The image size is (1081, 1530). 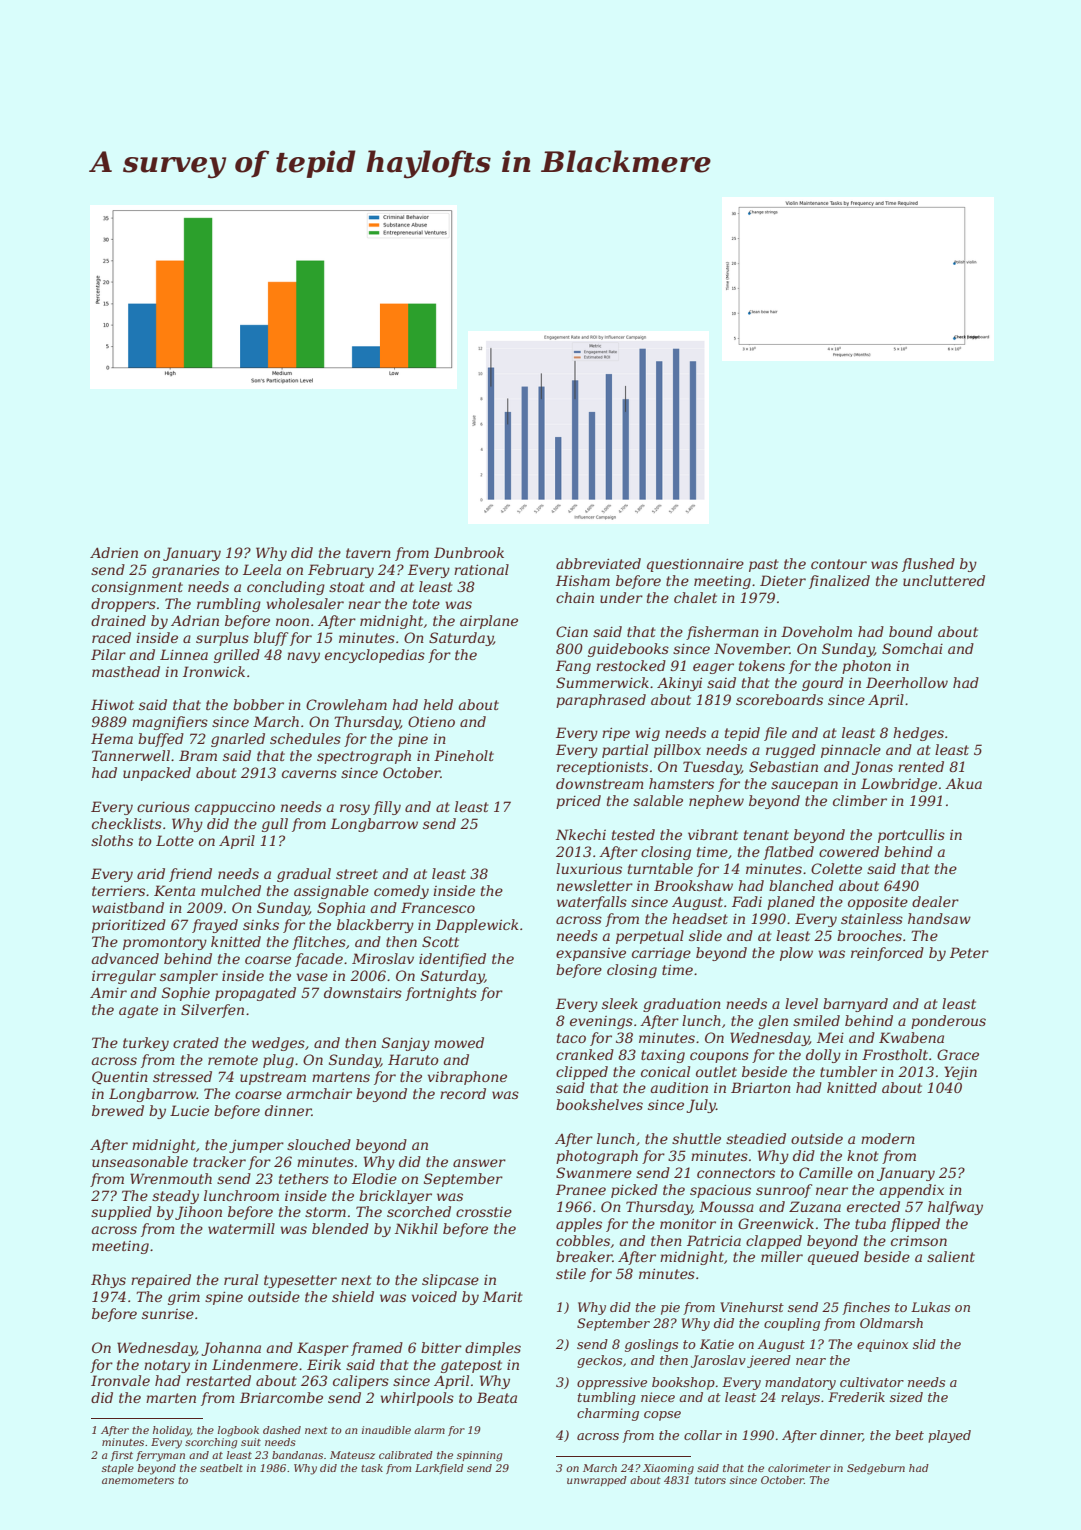 What do you see at coordinates (963, 783) in the screenshot?
I see `Akua` at bounding box center [963, 783].
